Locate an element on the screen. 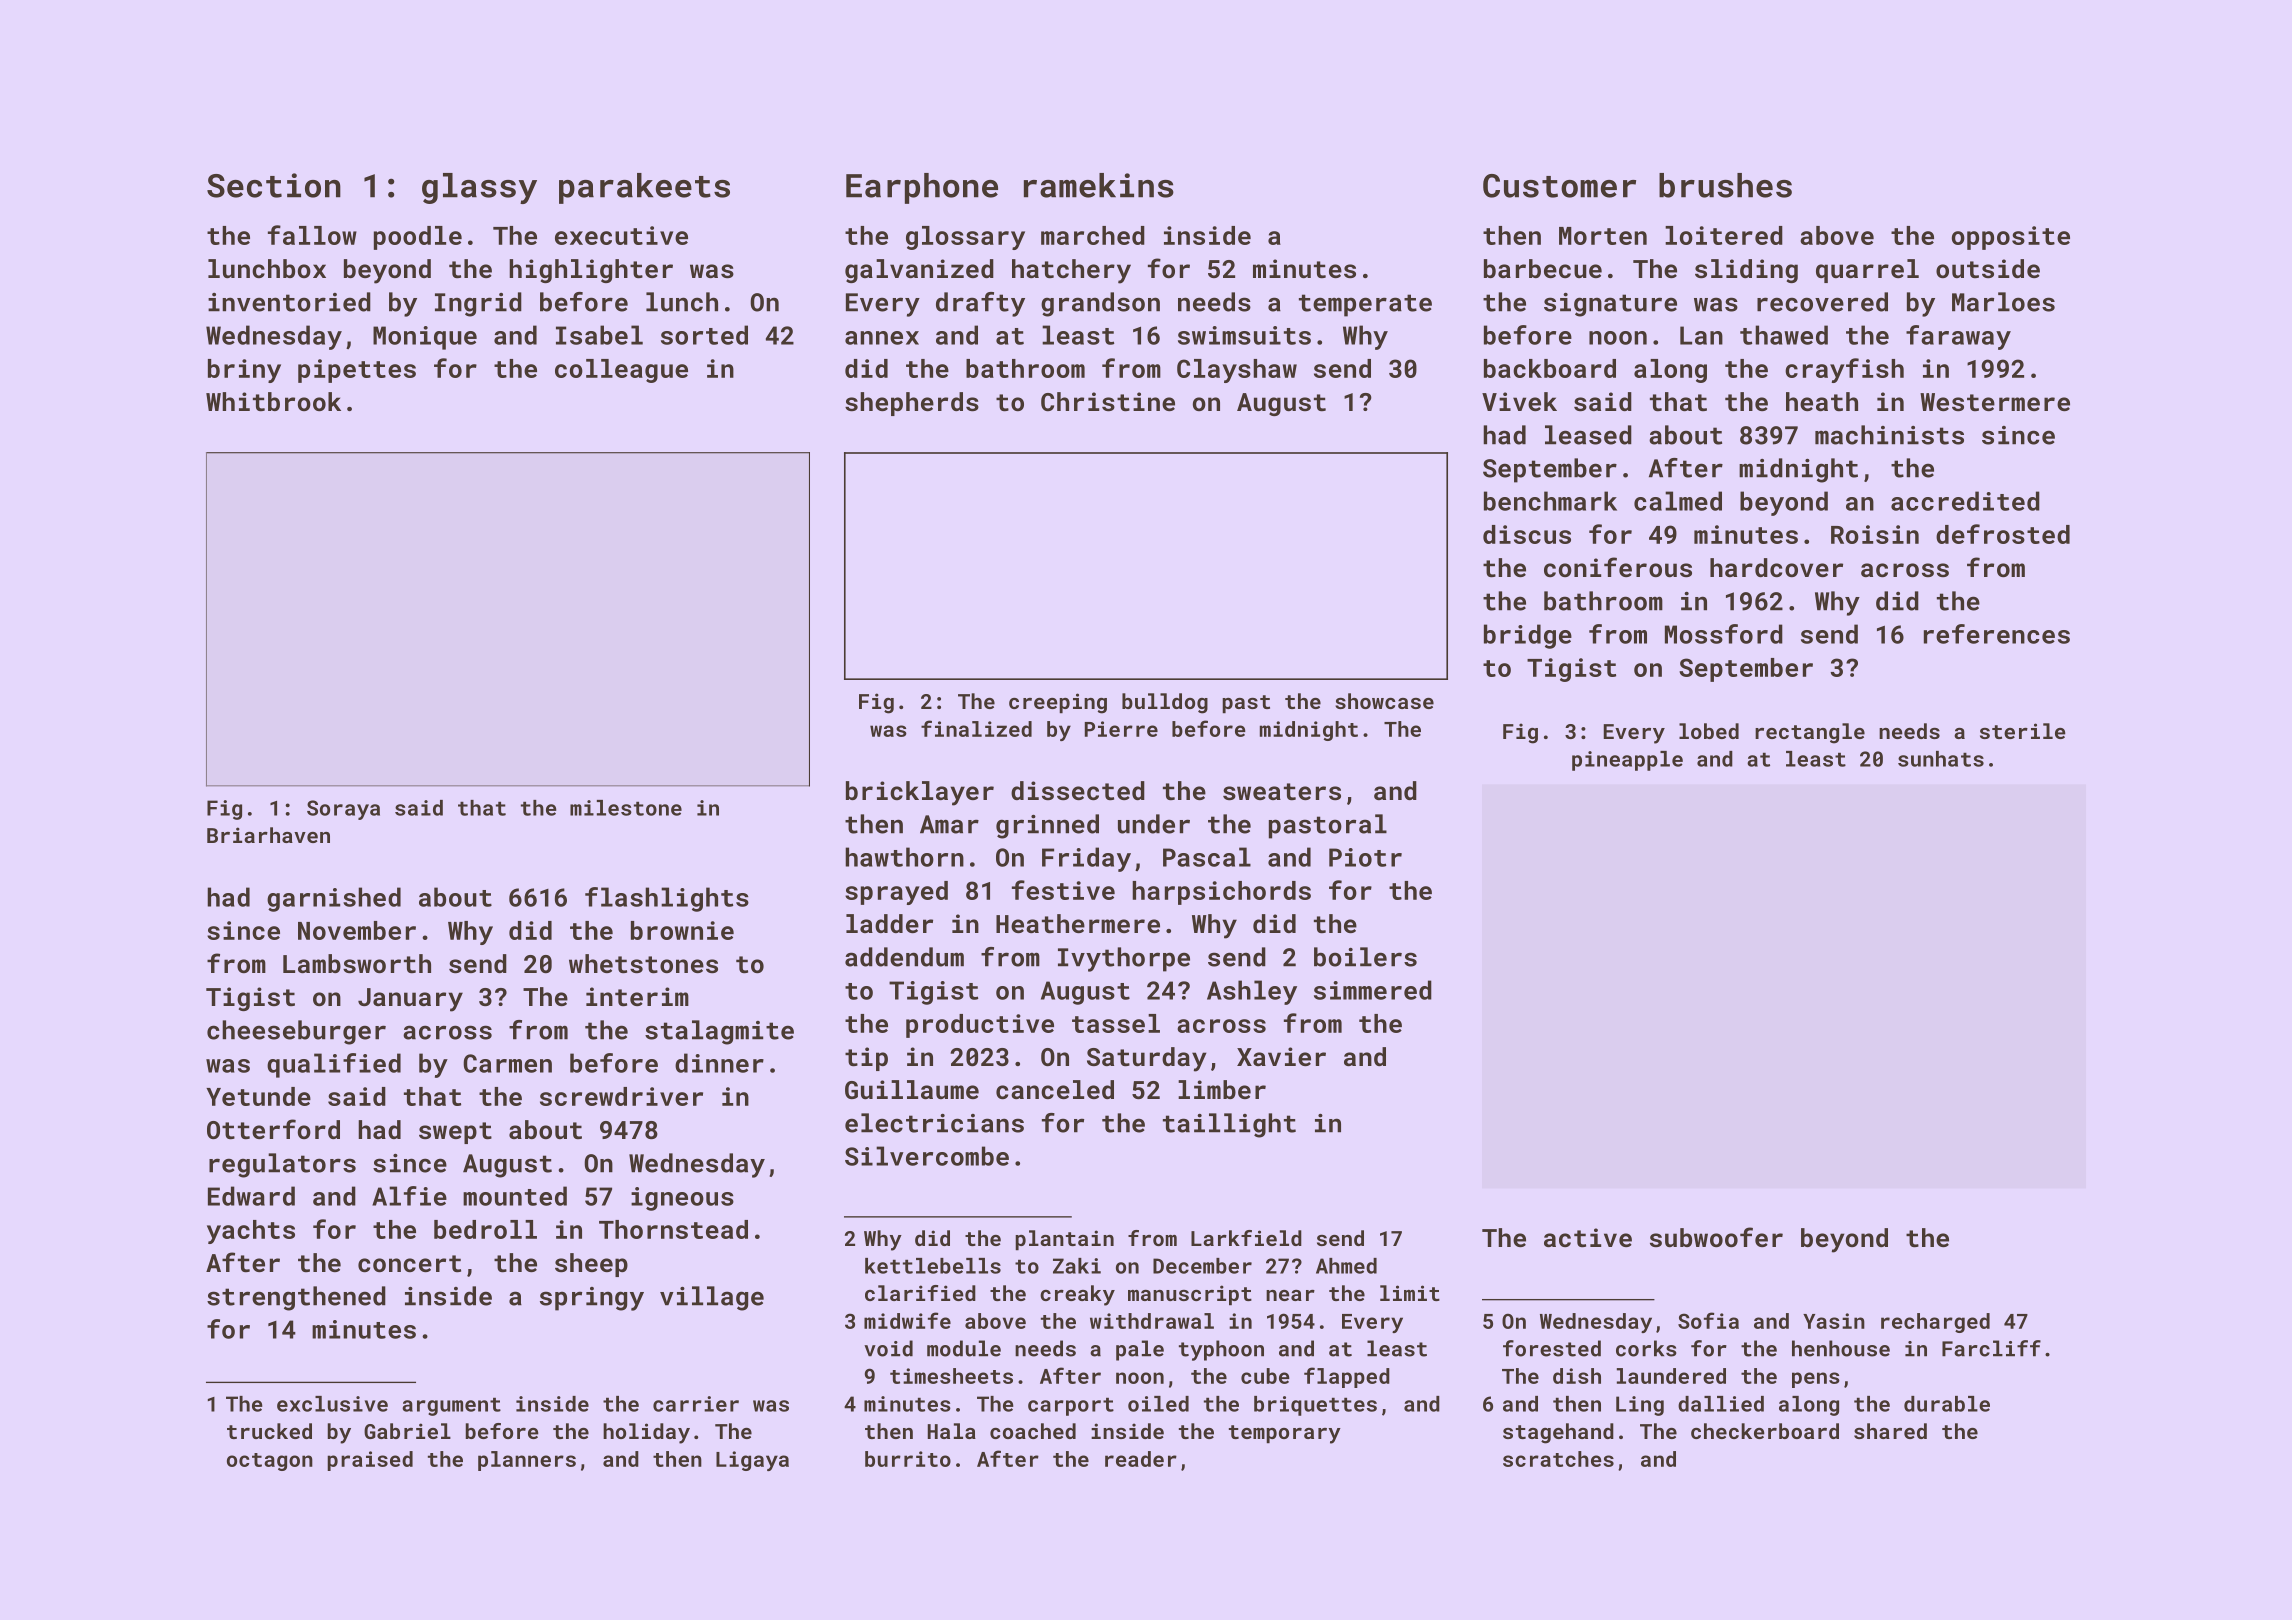  shepherds is located at coordinates (912, 404).
